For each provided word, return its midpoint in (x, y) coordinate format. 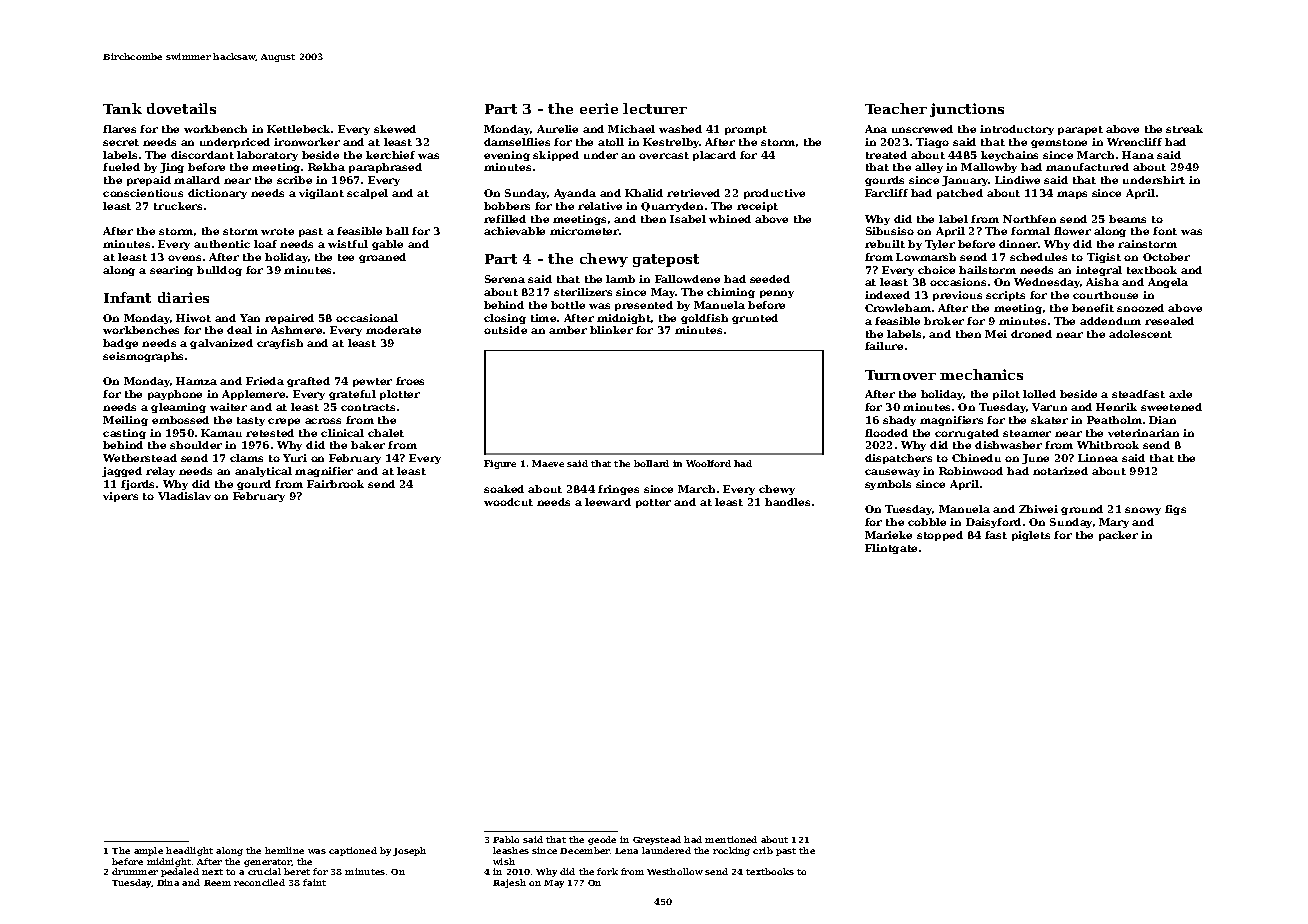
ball (397, 231)
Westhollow (675, 871)
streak (1184, 129)
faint (314, 882)
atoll (611, 142)
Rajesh (509, 883)
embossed (180, 420)
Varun (1049, 407)
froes (410, 381)
